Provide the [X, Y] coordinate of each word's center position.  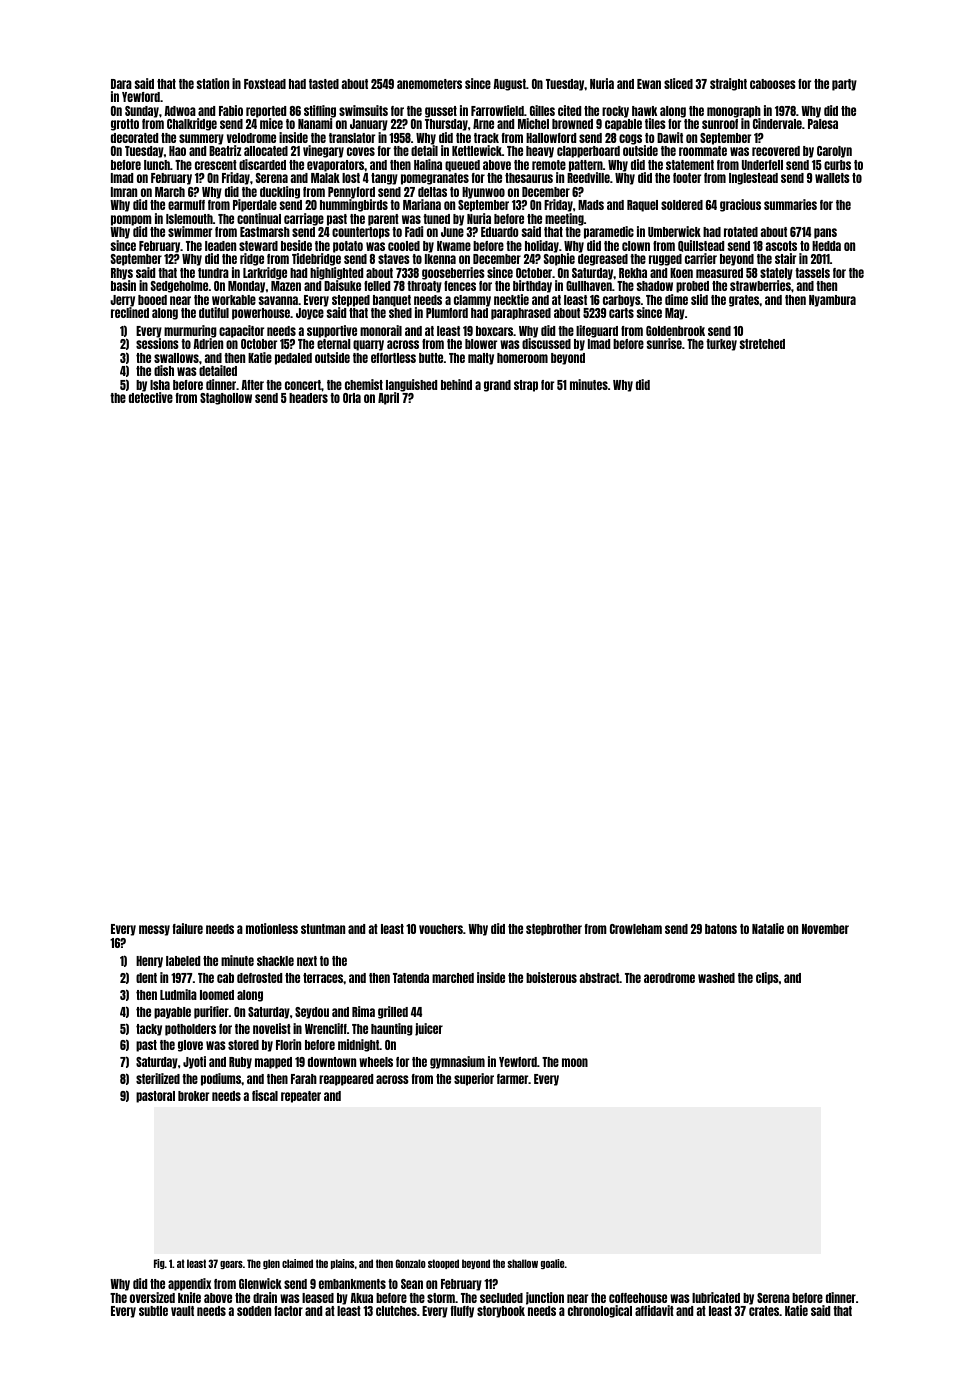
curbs [837, 165]
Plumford [447, 313]
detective [151, 397]
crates [764, 1311]
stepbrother [554, 930]
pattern [586, 166]
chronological [600, 1311]
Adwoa [180, 111]
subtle [153, 1311]
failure [187, 928]
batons [721, 929]
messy [154, 930]
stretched [762, 344]
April [388, 398]
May [675, 314]
